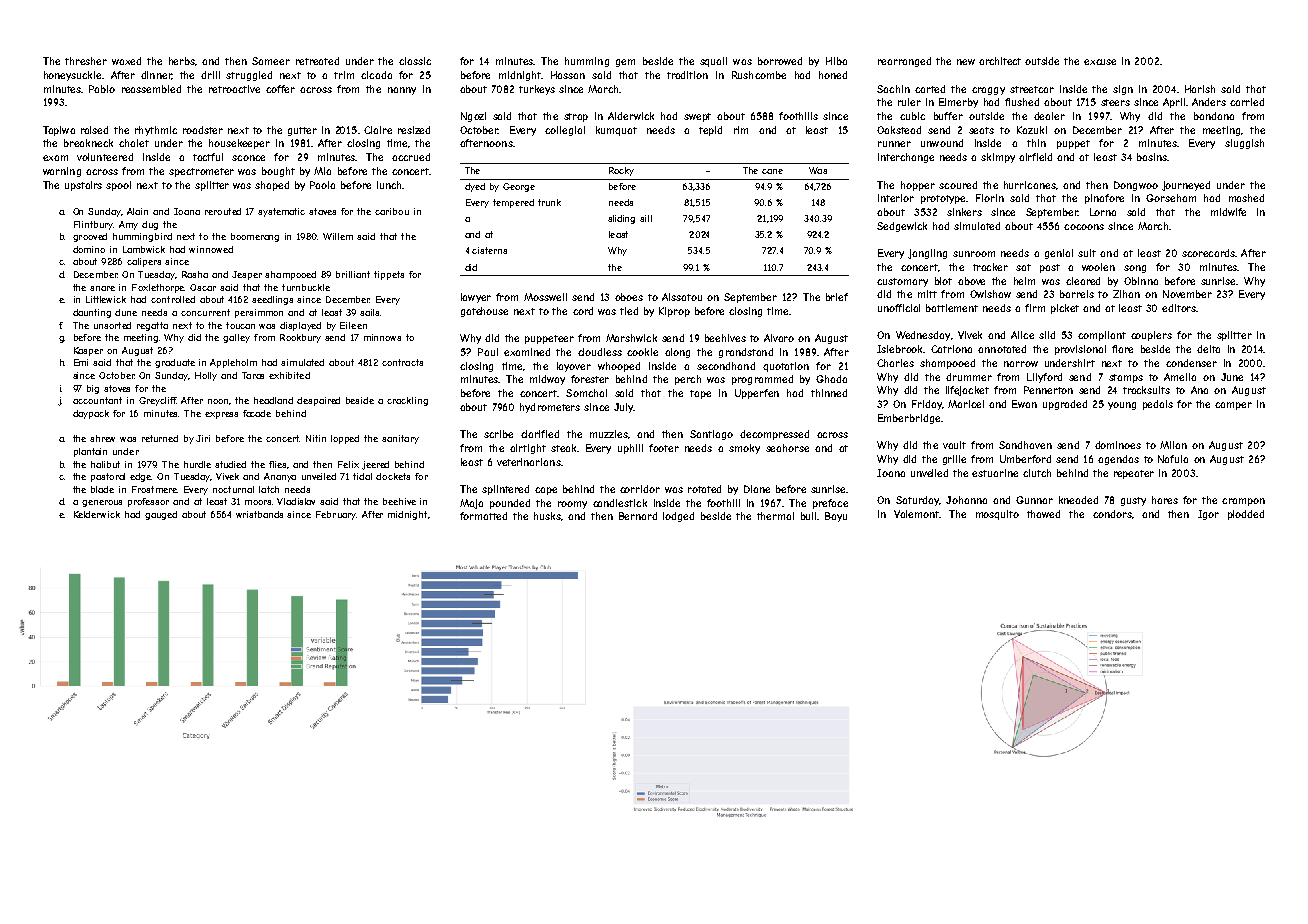  What do you see at coordinates (338, 236) in the screenshot?
I see `Willem` at bounding box center [338, 236].
